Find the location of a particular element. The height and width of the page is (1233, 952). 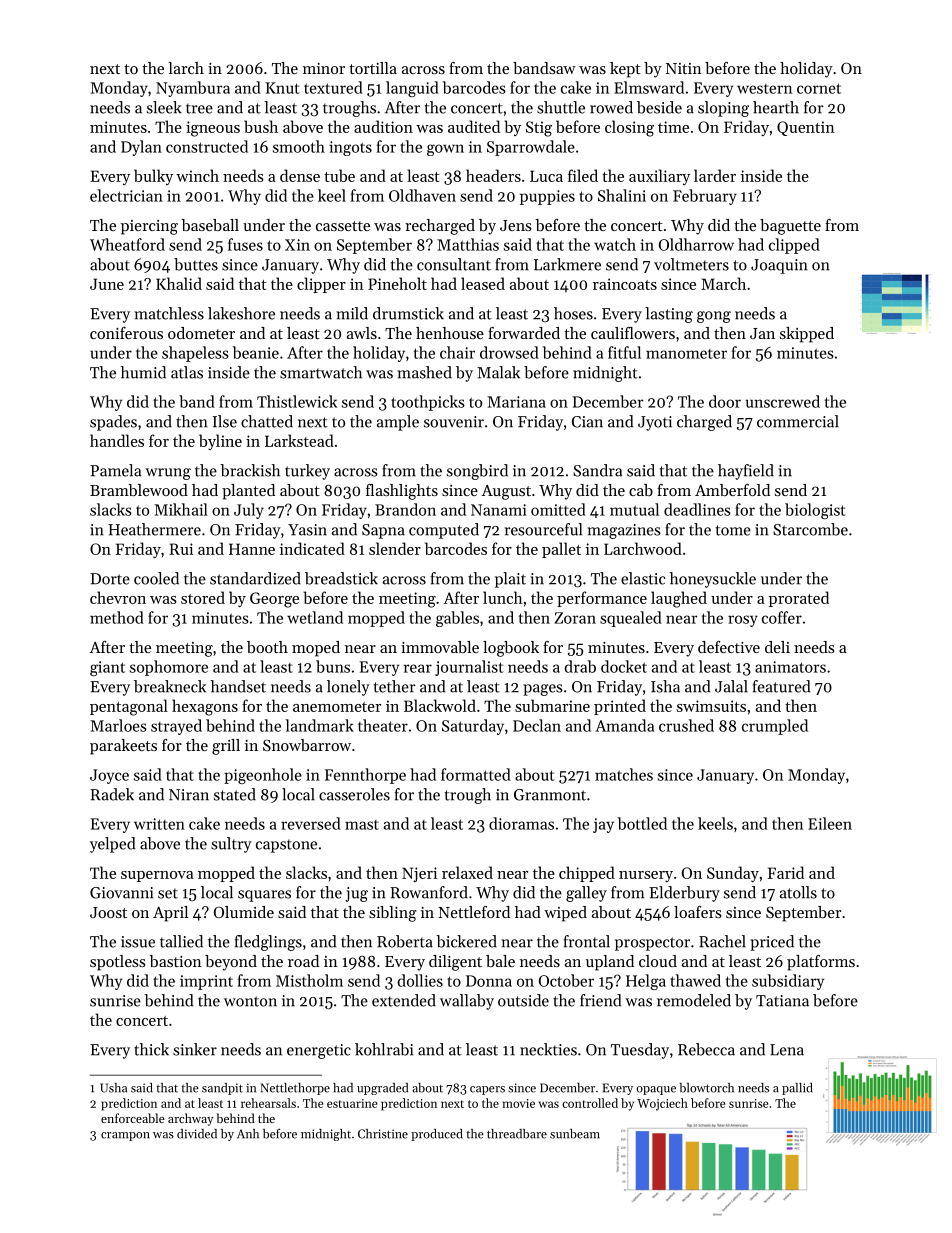

consultant is located at coordinates (454, 264).
